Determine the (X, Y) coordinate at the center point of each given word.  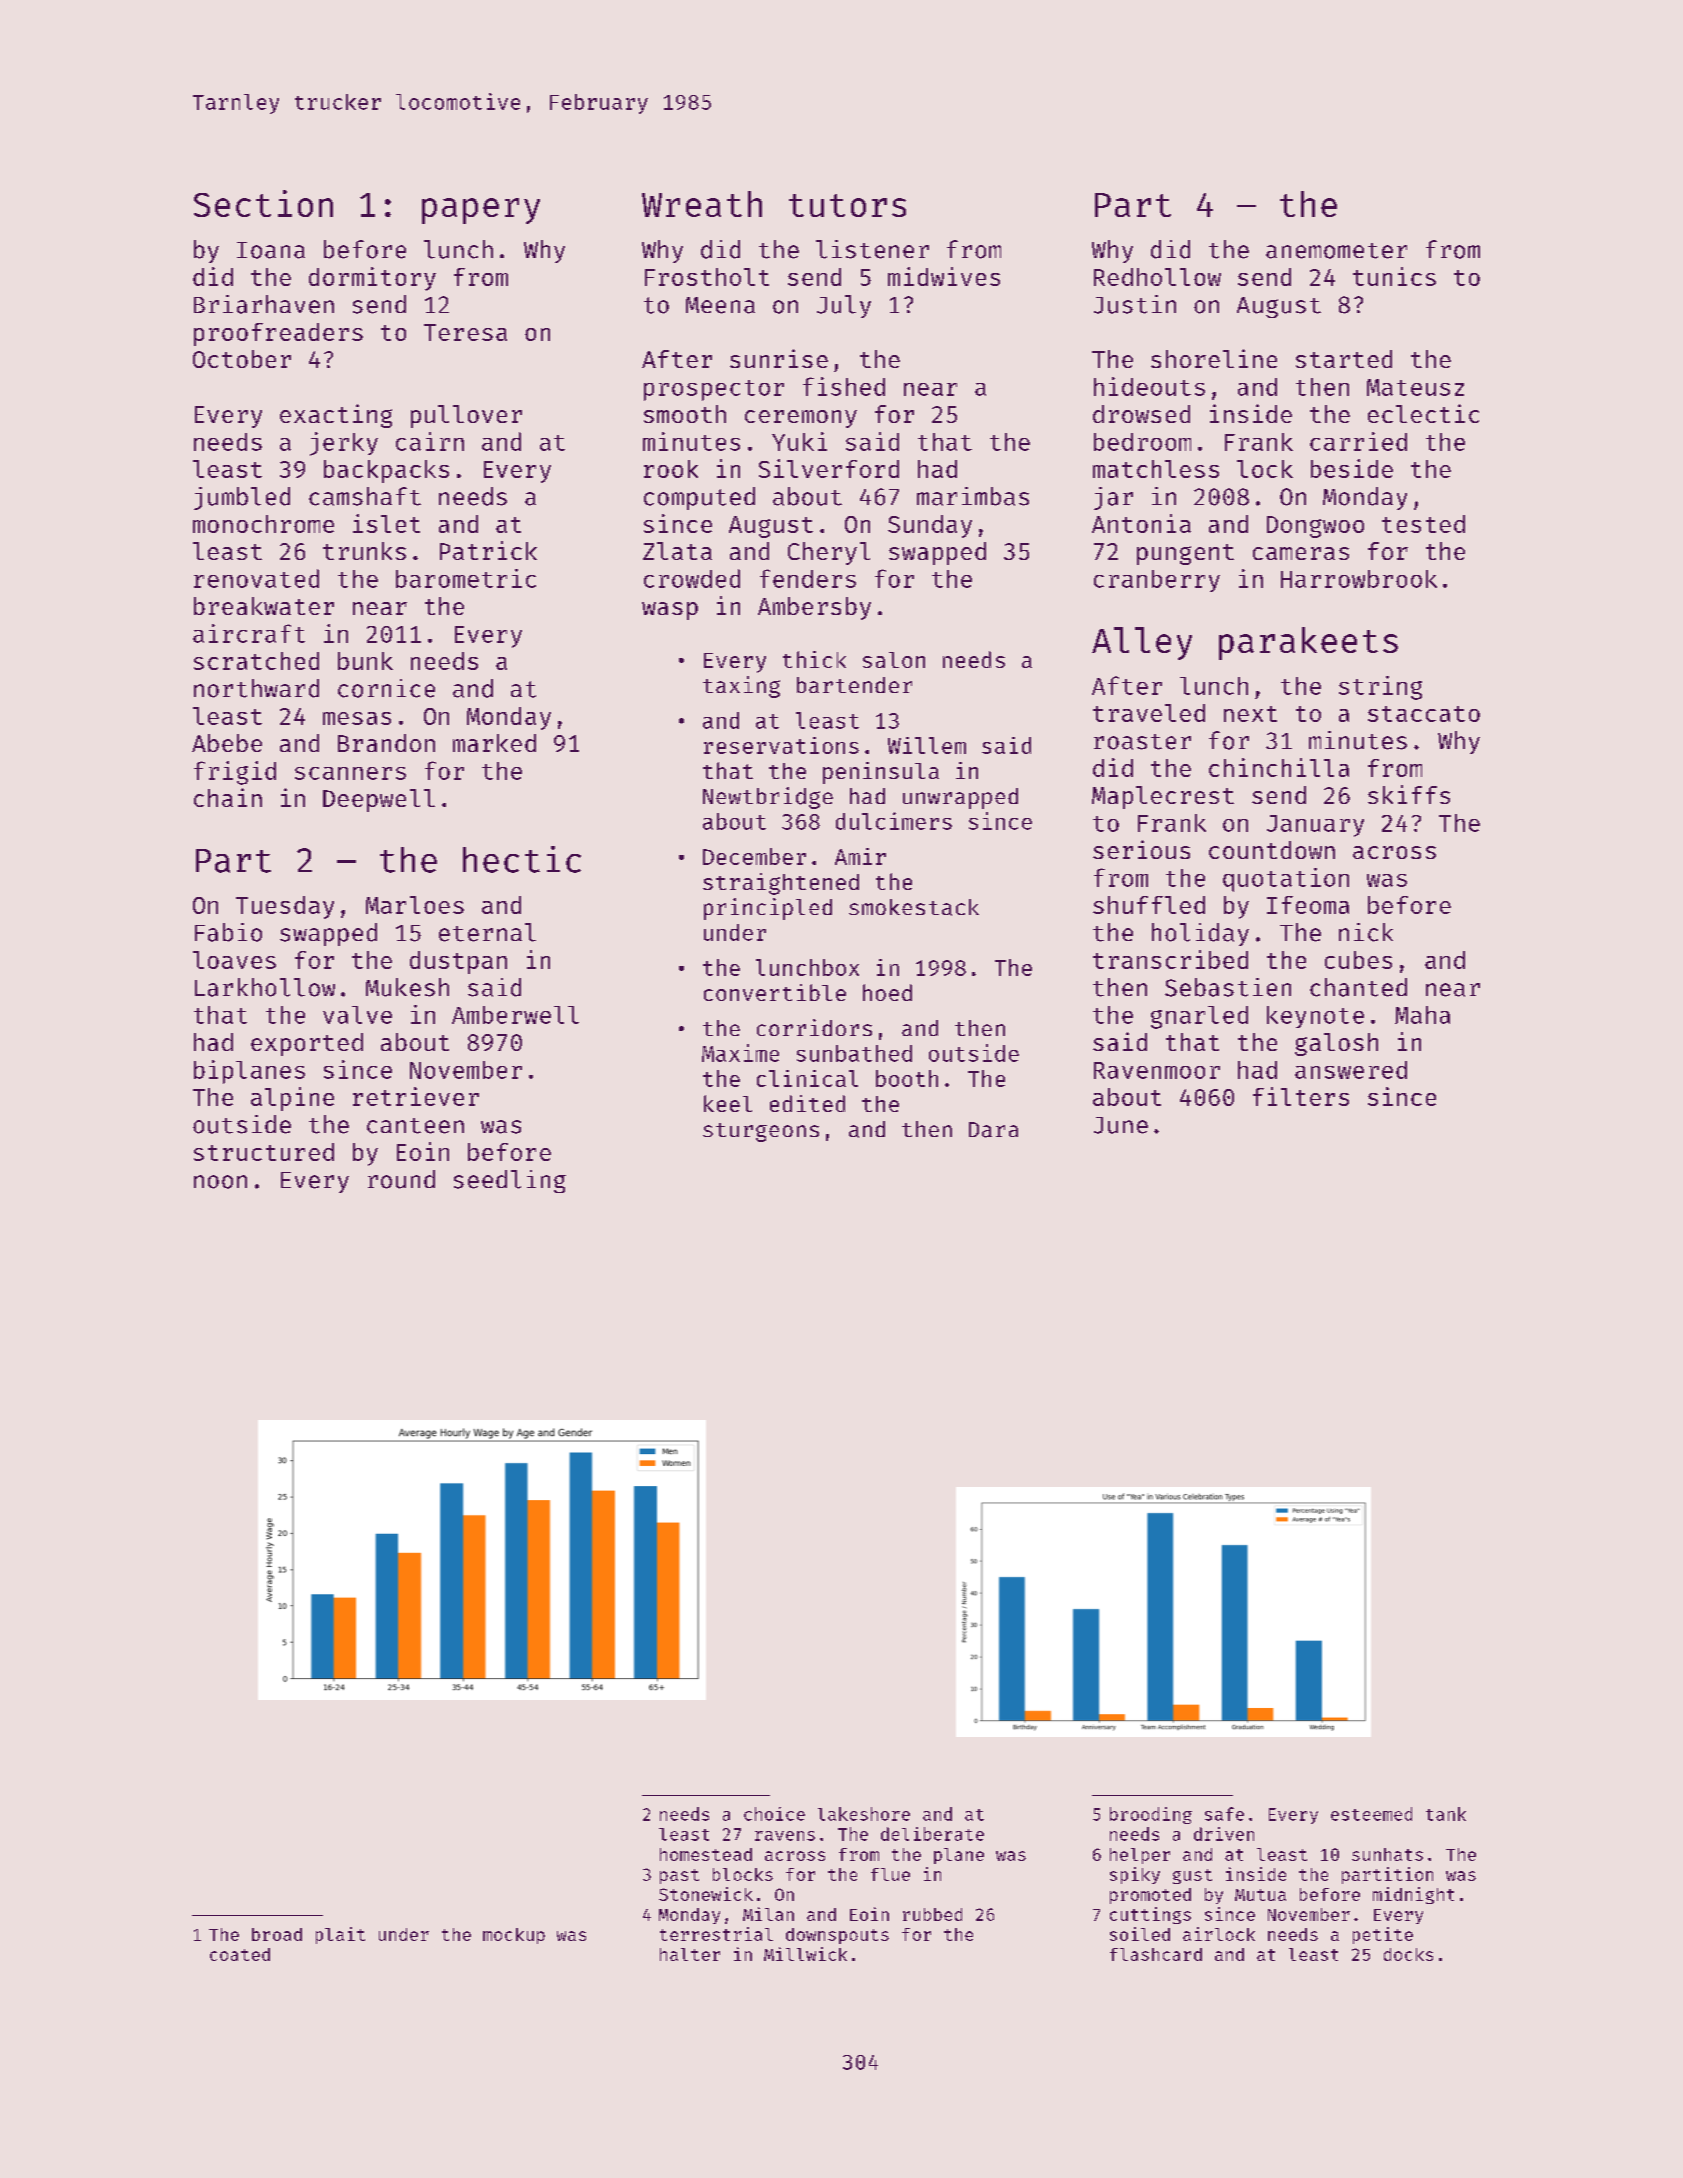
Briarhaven (264, 304)
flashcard (1156, 1954)
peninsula (881, 773)
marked (494, 743)
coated (240, 1954)
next (1250, 714)
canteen (415, 1126)
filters (1301, 1096)
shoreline (1214, 358)
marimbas (973, 496)
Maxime (740, 1053)
